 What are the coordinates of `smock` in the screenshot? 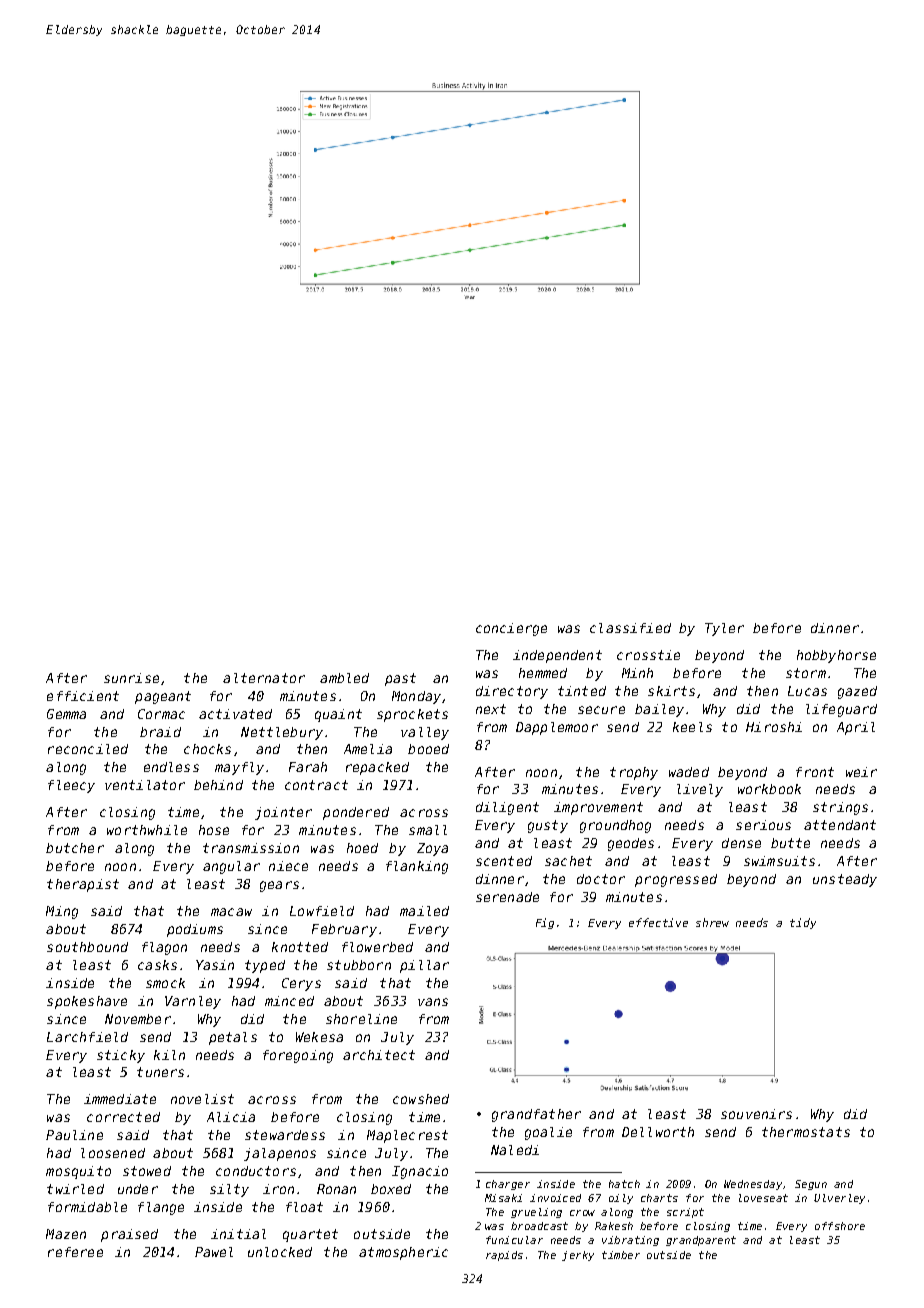 It's located at (165, 983).
